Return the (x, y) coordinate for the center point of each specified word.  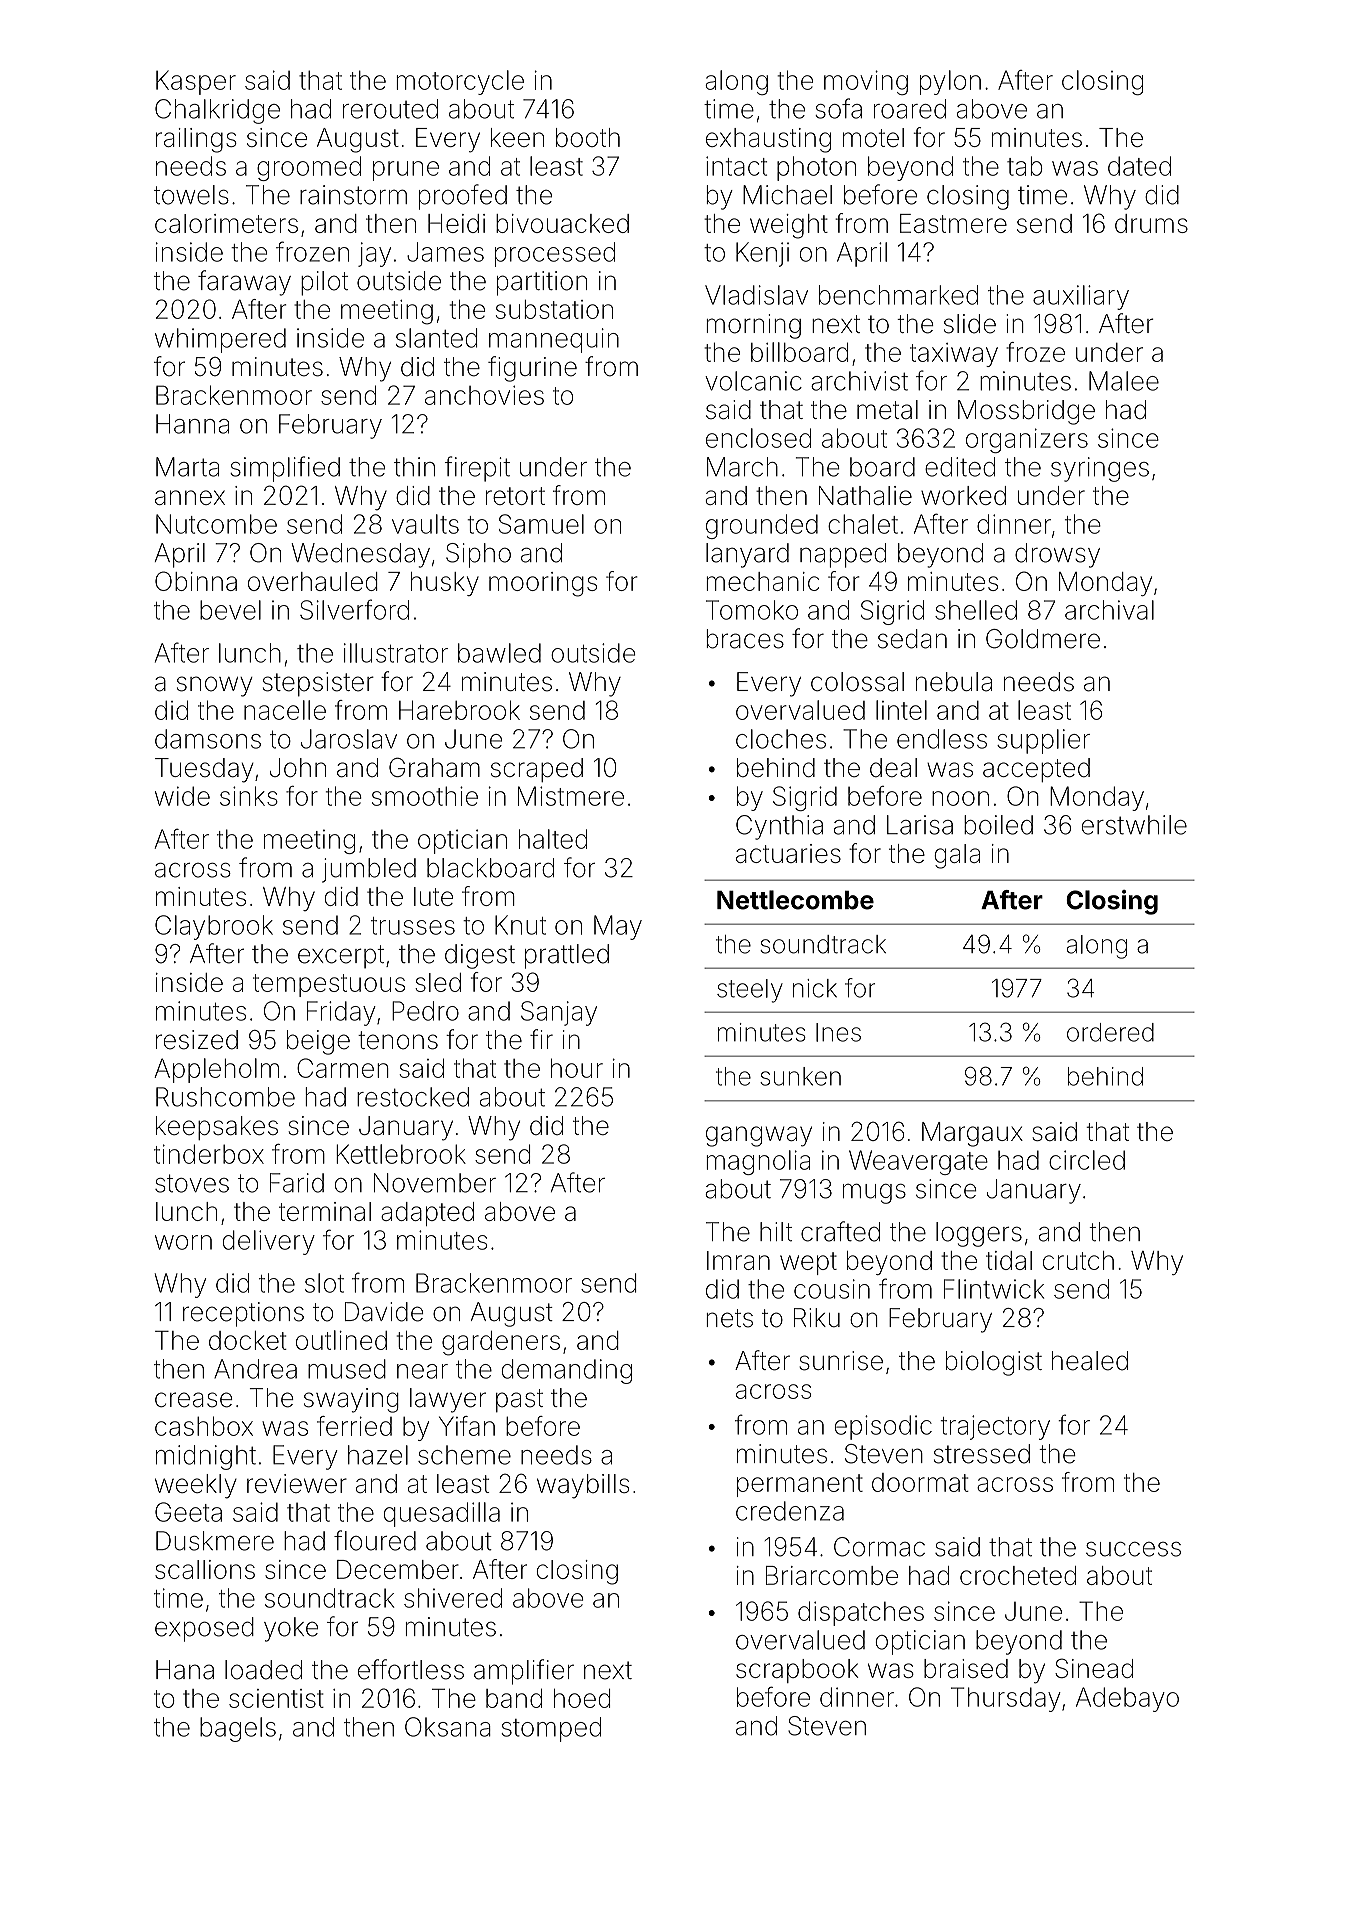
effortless (411, 1669)
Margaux (972, 1134)
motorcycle (460, 82)
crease (194, 1400)
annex (190, 497)
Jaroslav (349, 739)
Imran (738, 1260)
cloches (781, 739)
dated (1139, 166)
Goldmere (1043, 639)
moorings (543, 584)
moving (866, 82)
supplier (1043, 741)
